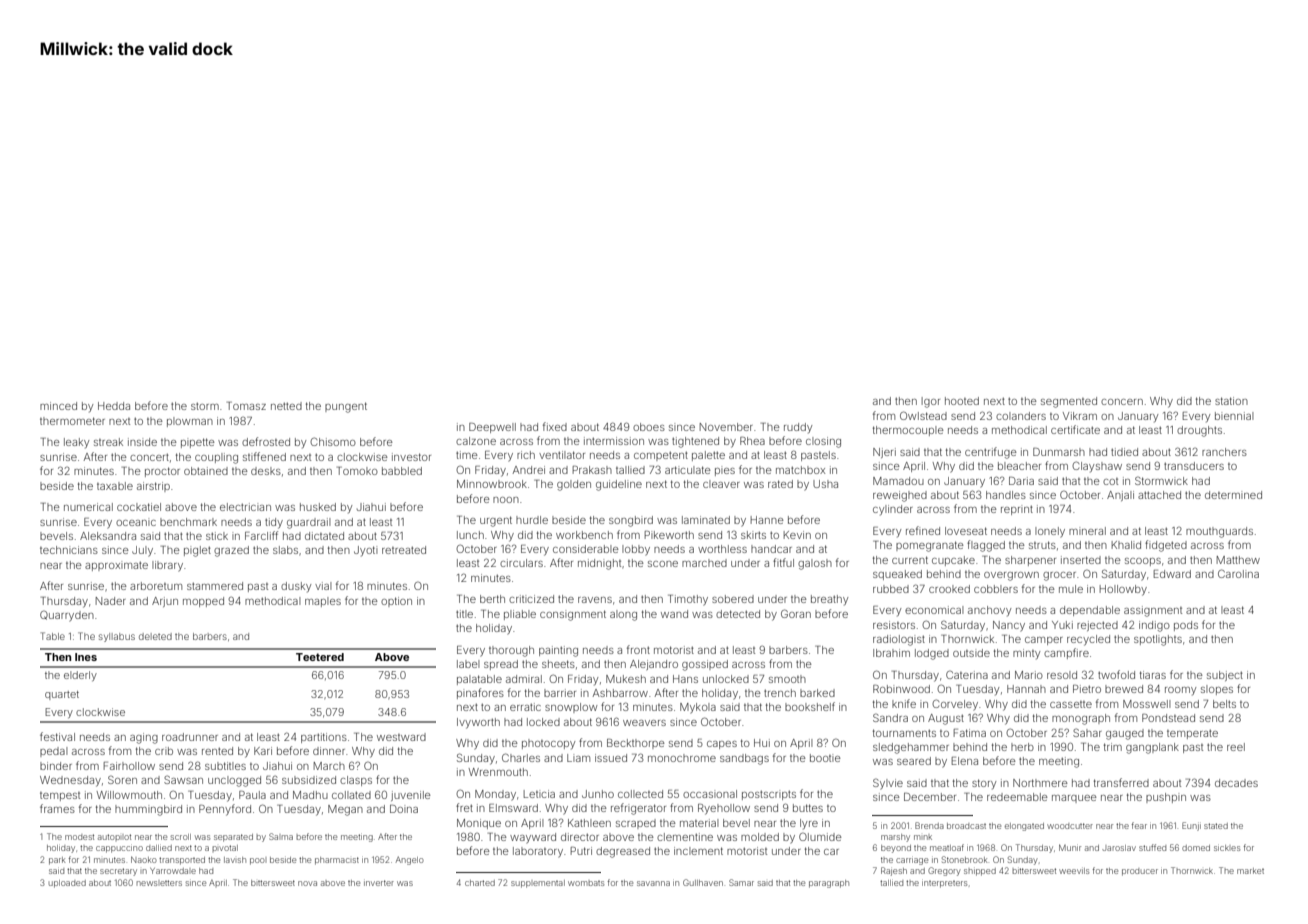  Describe the element at coordinates (934, 610) in the page. I see `economical` at that location.
